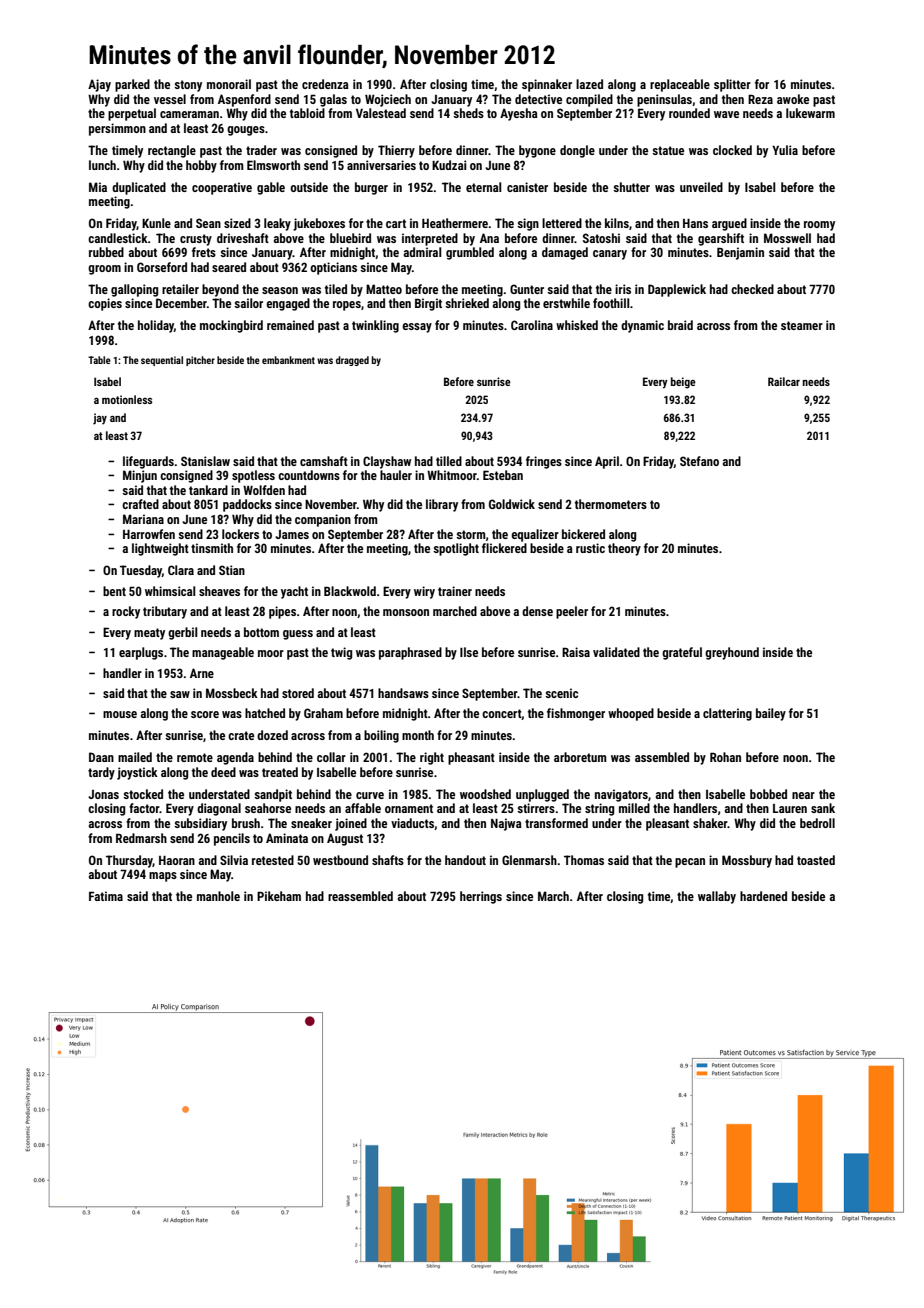 This page has width=924, height=1308. What do you see at coordinates (819, 226) in the page?
I see `roomy` at bounding box center [819, 226].
